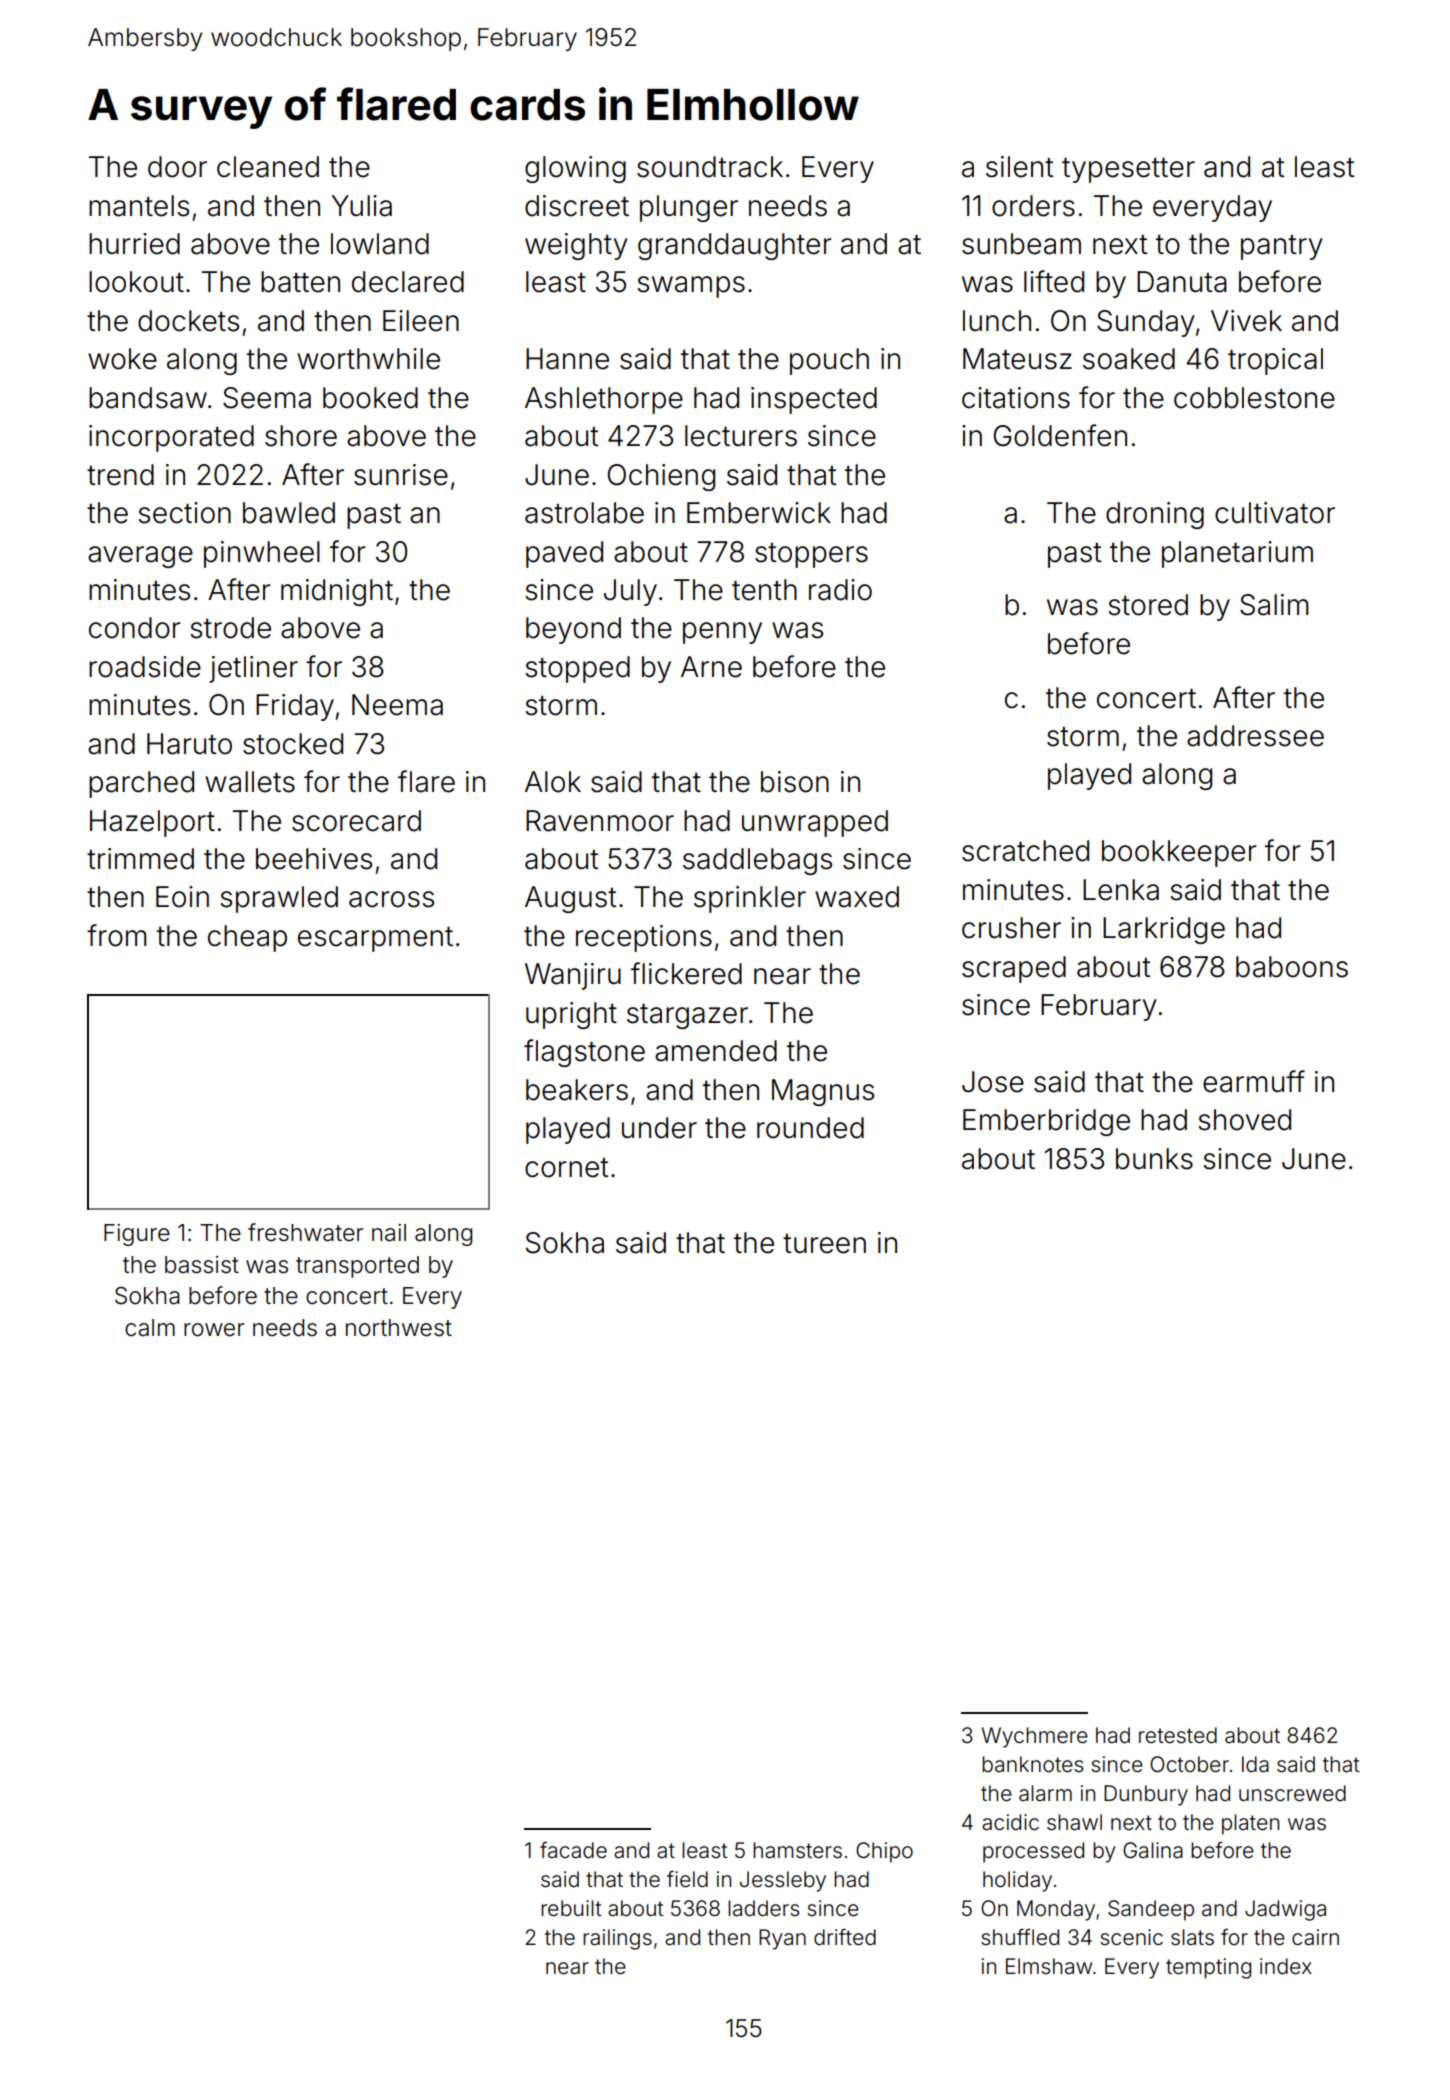 The height and width of the document is (2100, 1450). Describe the element at coordinates (571, 1908) in the document. I see `rebuilt` at that location.
